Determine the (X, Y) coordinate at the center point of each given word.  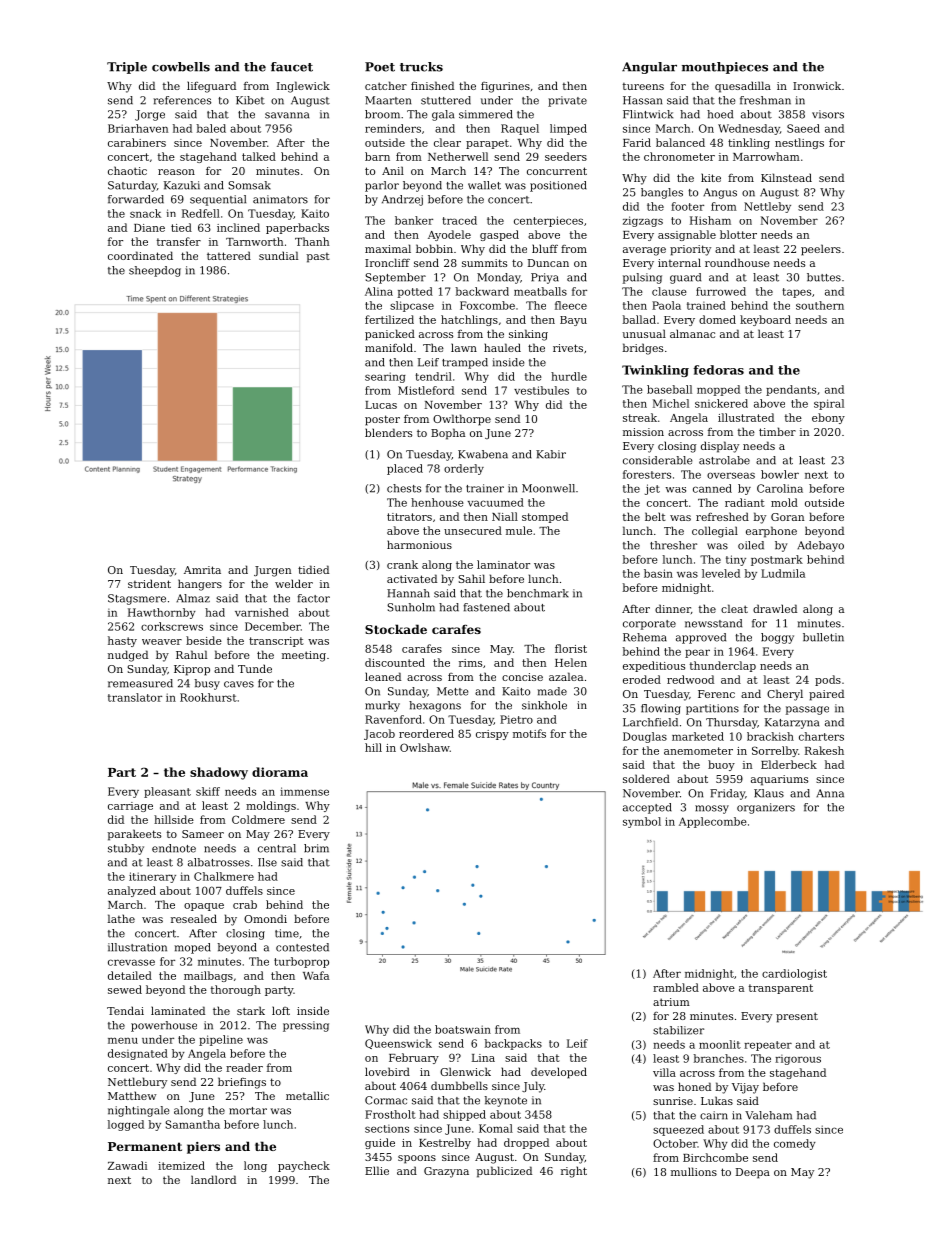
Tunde (255, 668)
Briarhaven (138, 128)
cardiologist (794, 974)
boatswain (463, 1029)
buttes (824, 277)
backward (482, 291)
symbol (642, 822)
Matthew (132, 1095)
